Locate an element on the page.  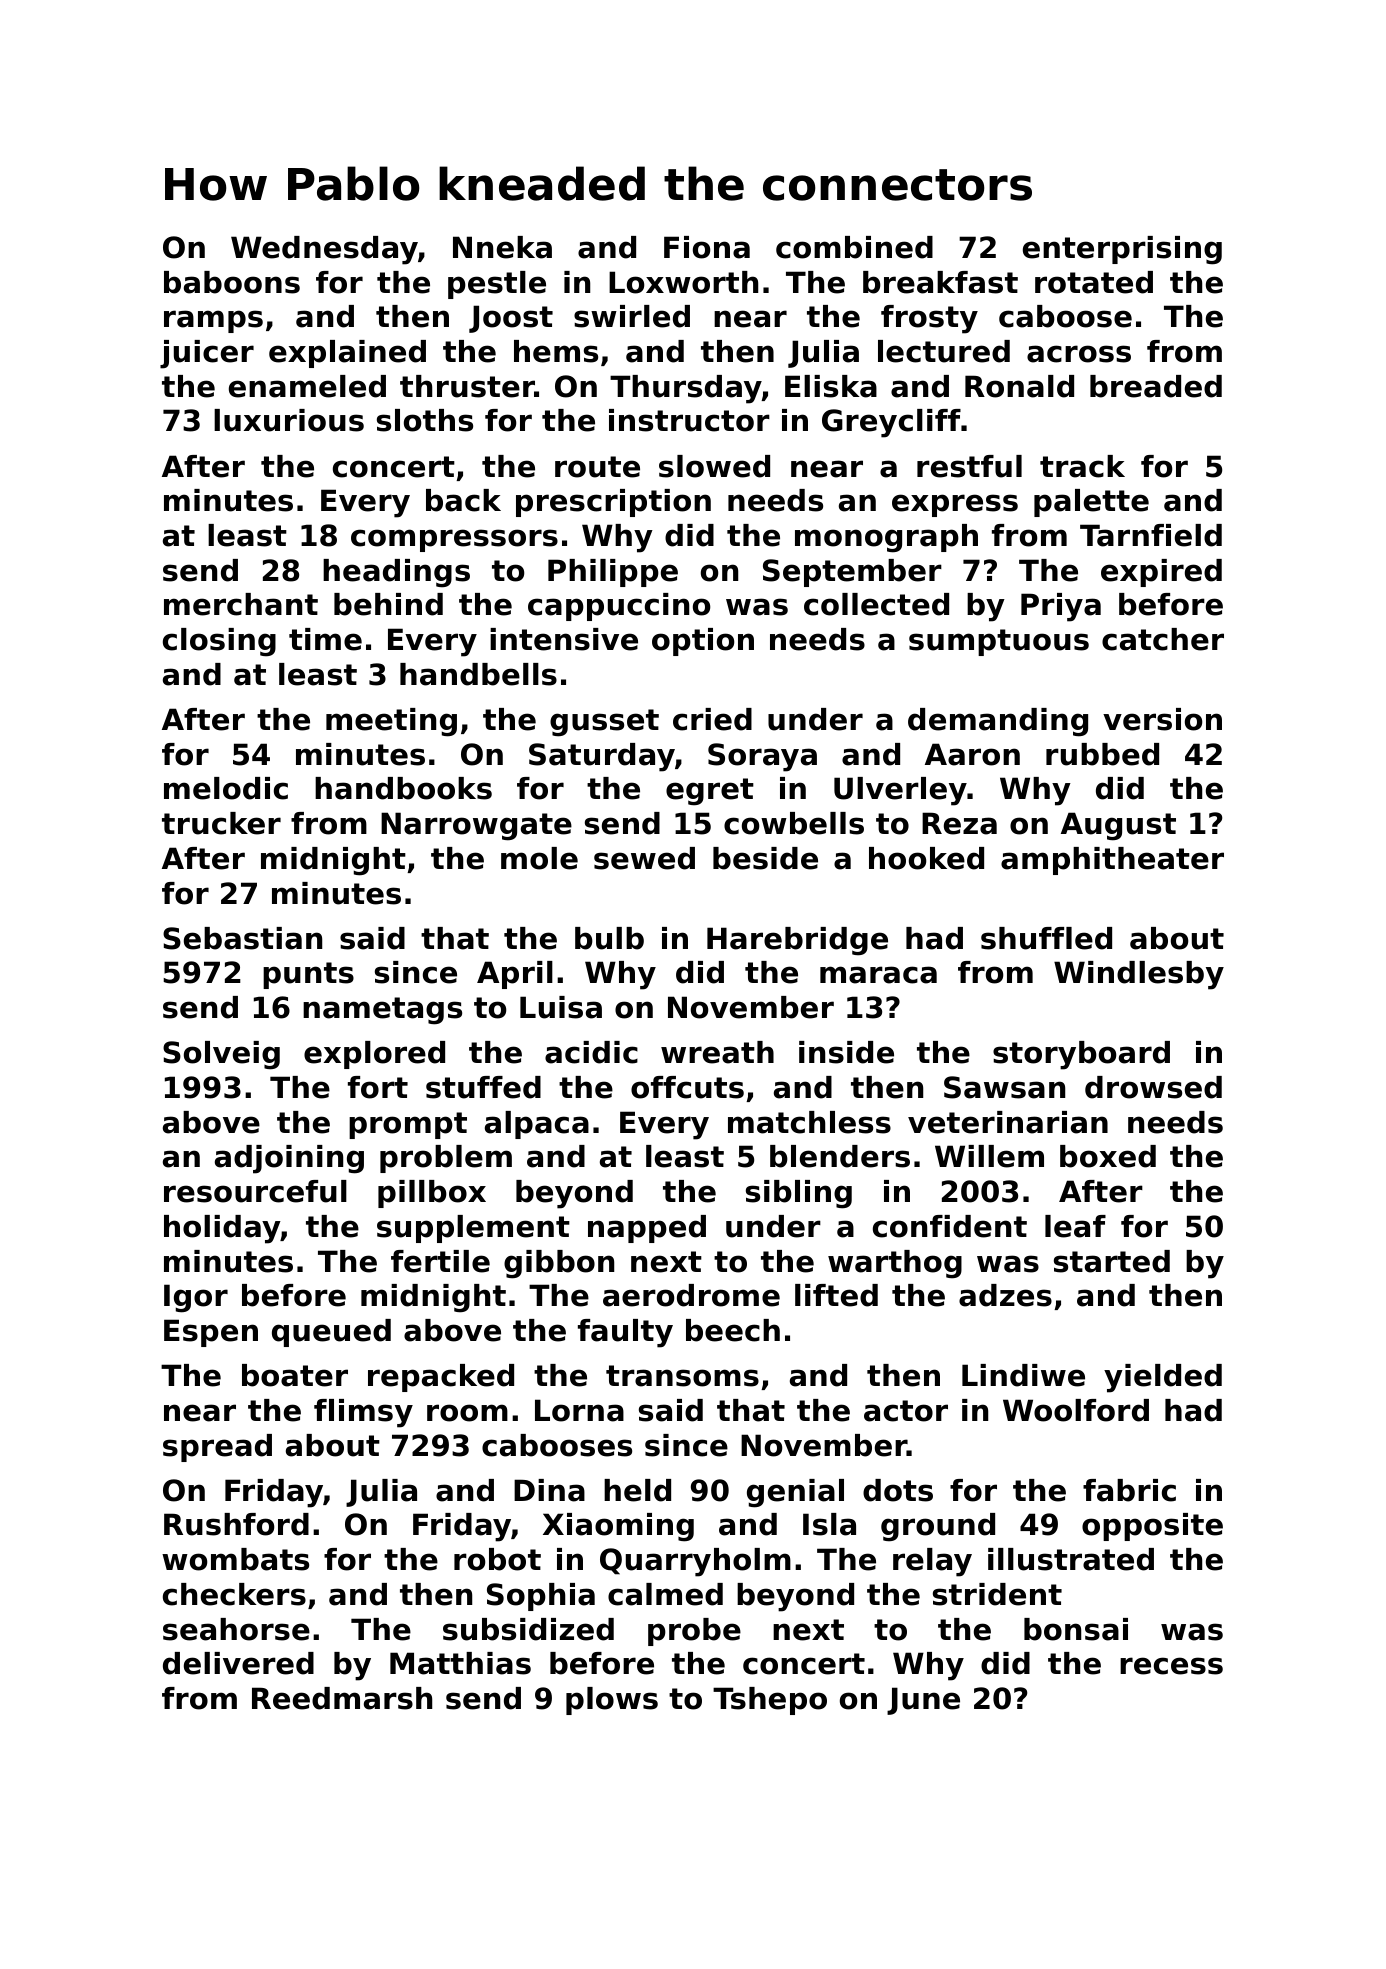
Lindiwe is located at coordinates (1023, 1375).
